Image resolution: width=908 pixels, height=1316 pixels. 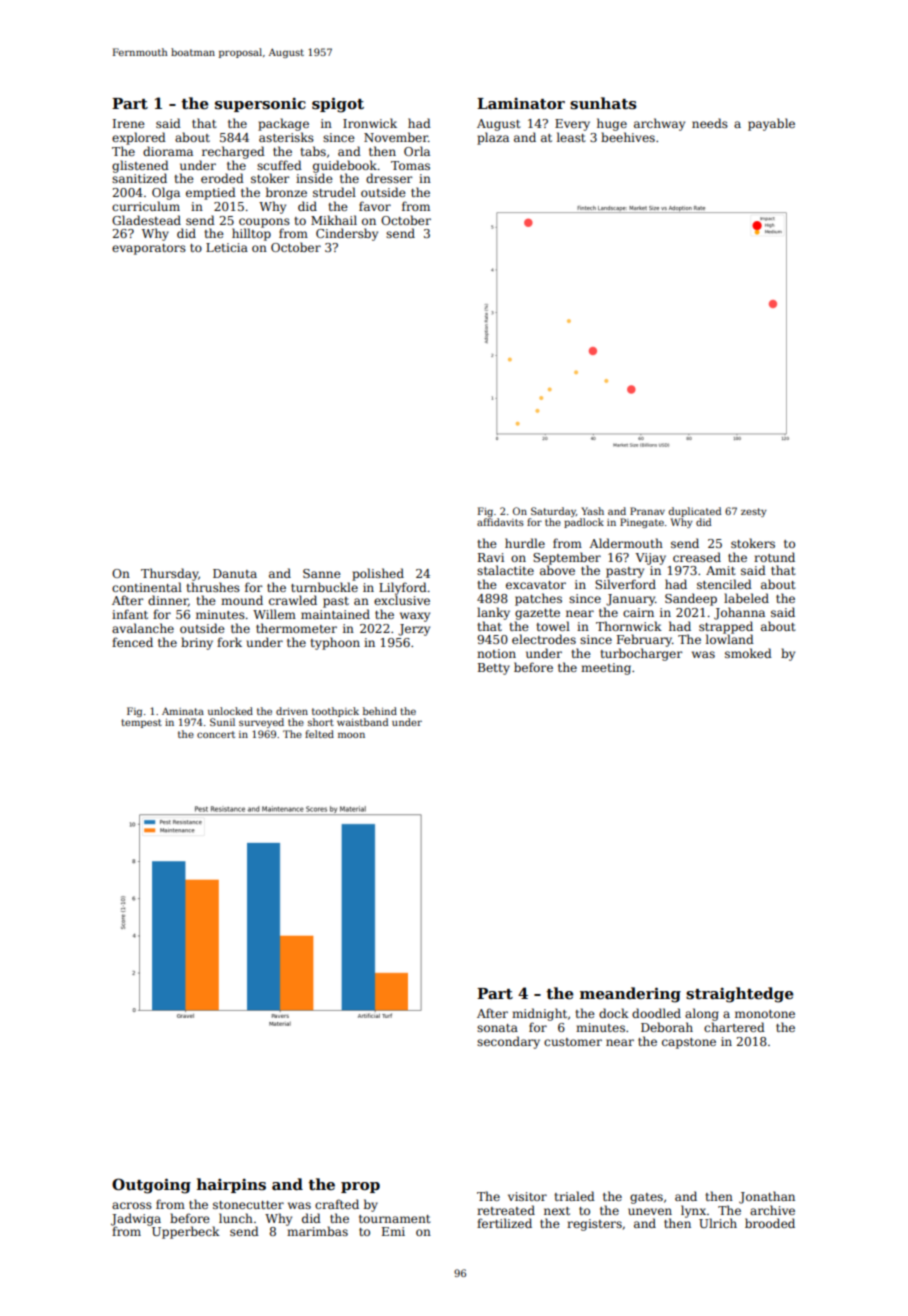 I want to click on zesty, so click(x=754, y=512).
